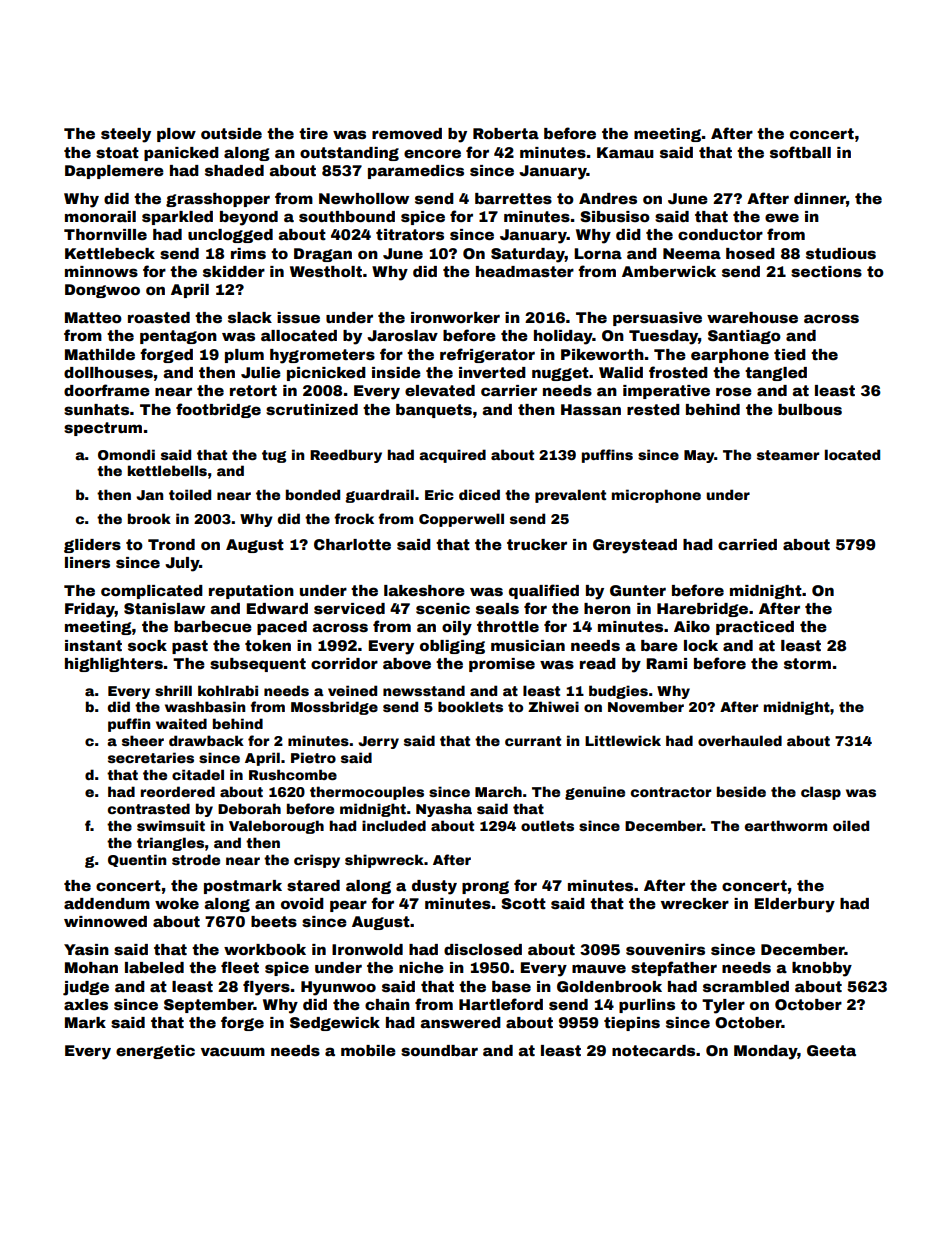 This document has height=1233, width=952. I want to click on Neema, so click(692, 253).
